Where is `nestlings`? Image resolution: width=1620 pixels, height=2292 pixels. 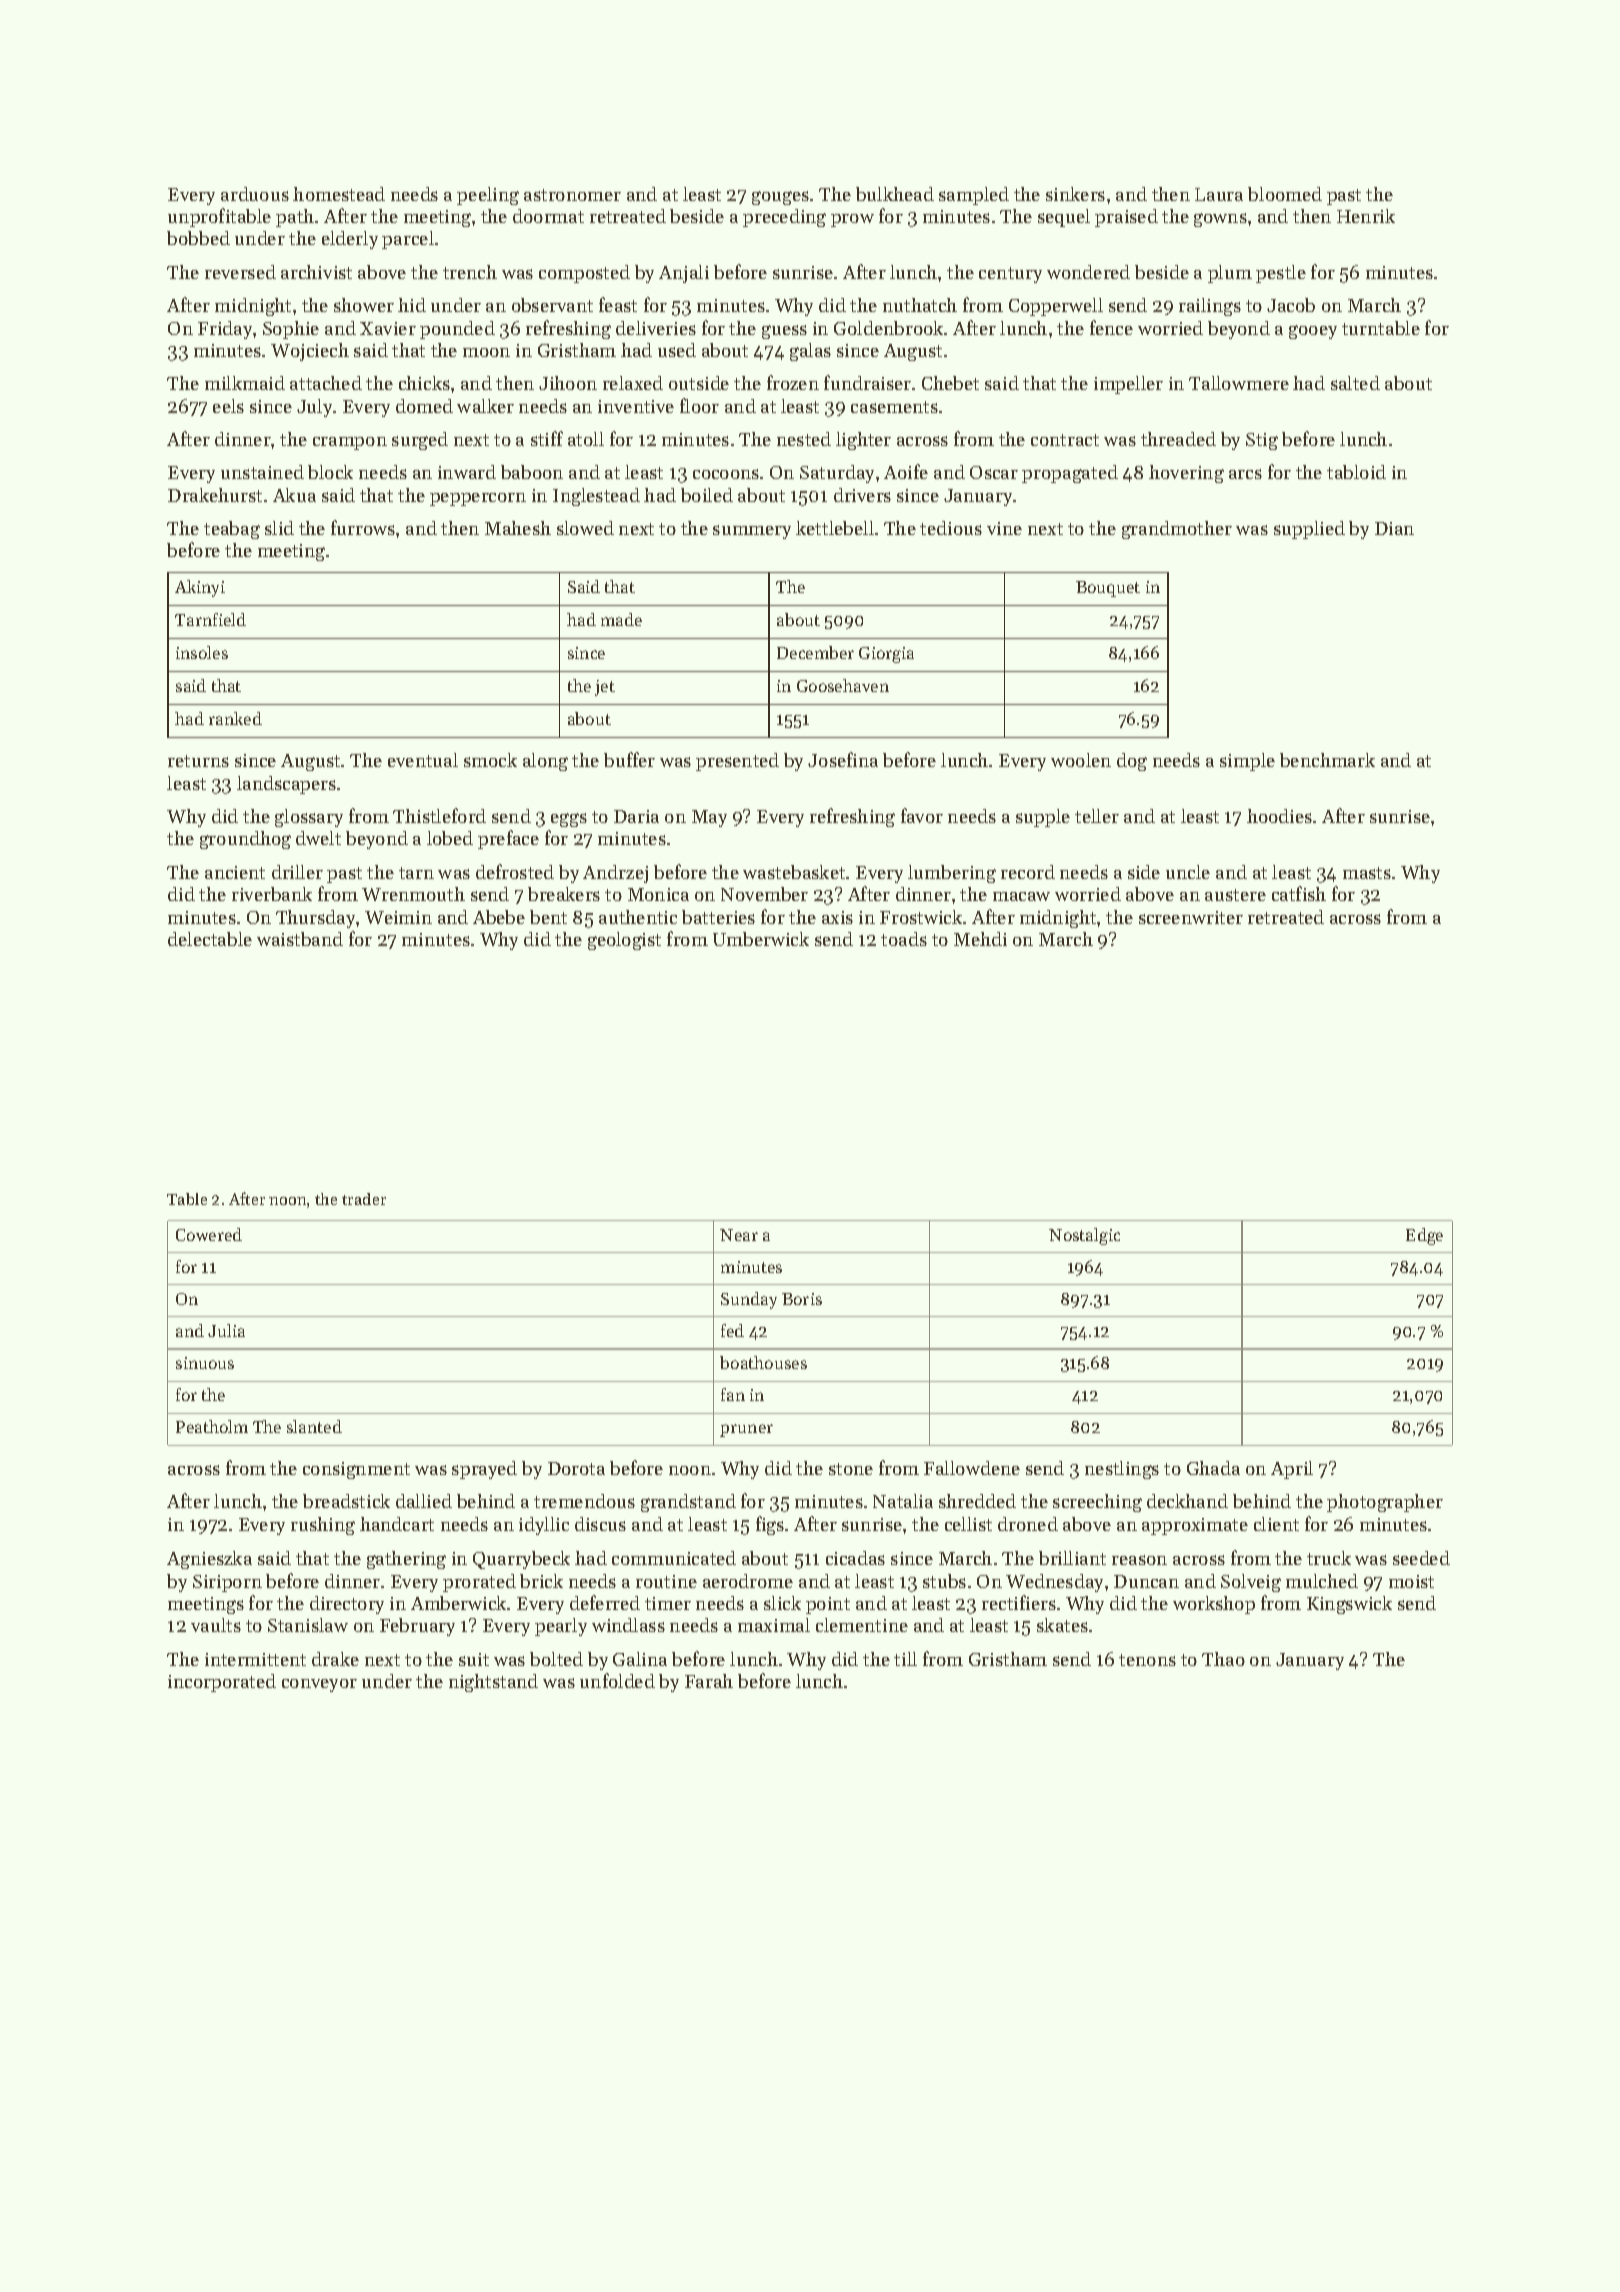
nestlings is located at coordinates (1122, 1470).
